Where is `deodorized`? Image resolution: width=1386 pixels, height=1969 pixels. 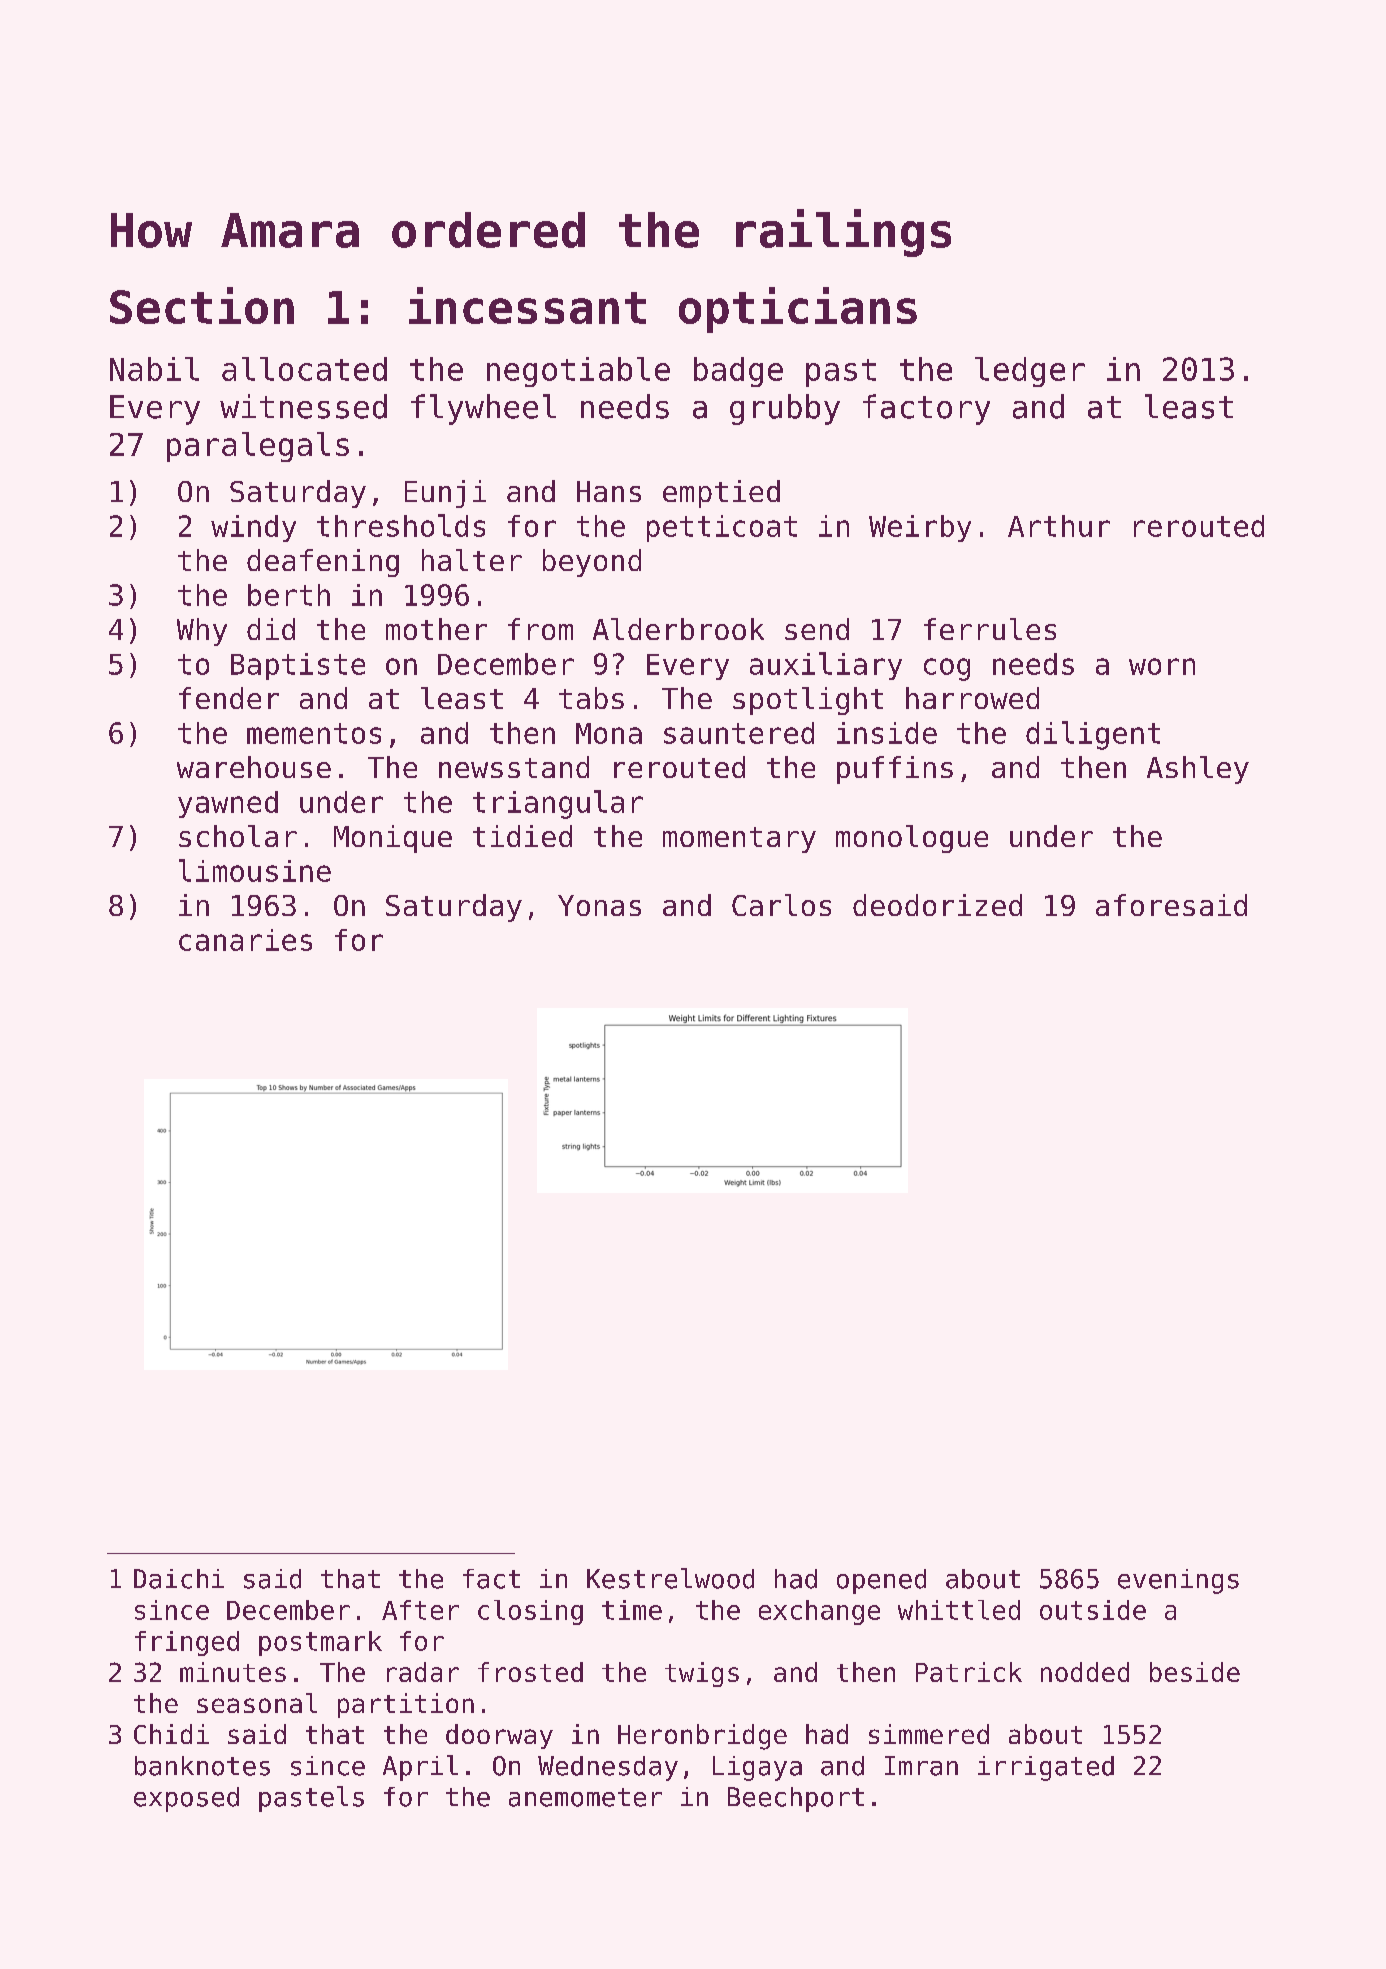
deodorized is located at coordinates (937, 905).
